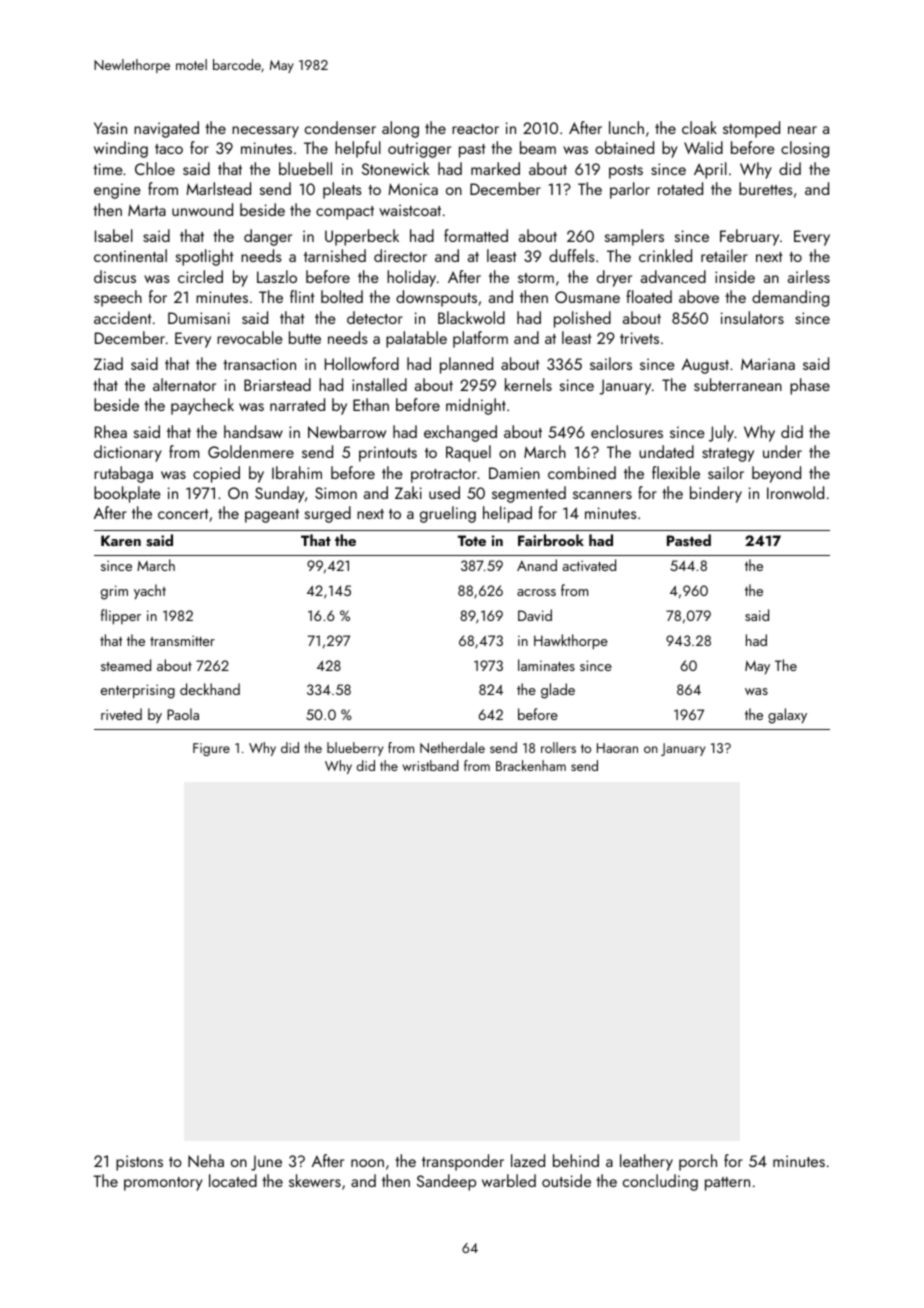 Image resolution: width=924 pixels, height=1308 pixels. What do you see at coordinates (206, 1160) in the screenshot?
I see `Neha` at bounding box center [206, 1160].
